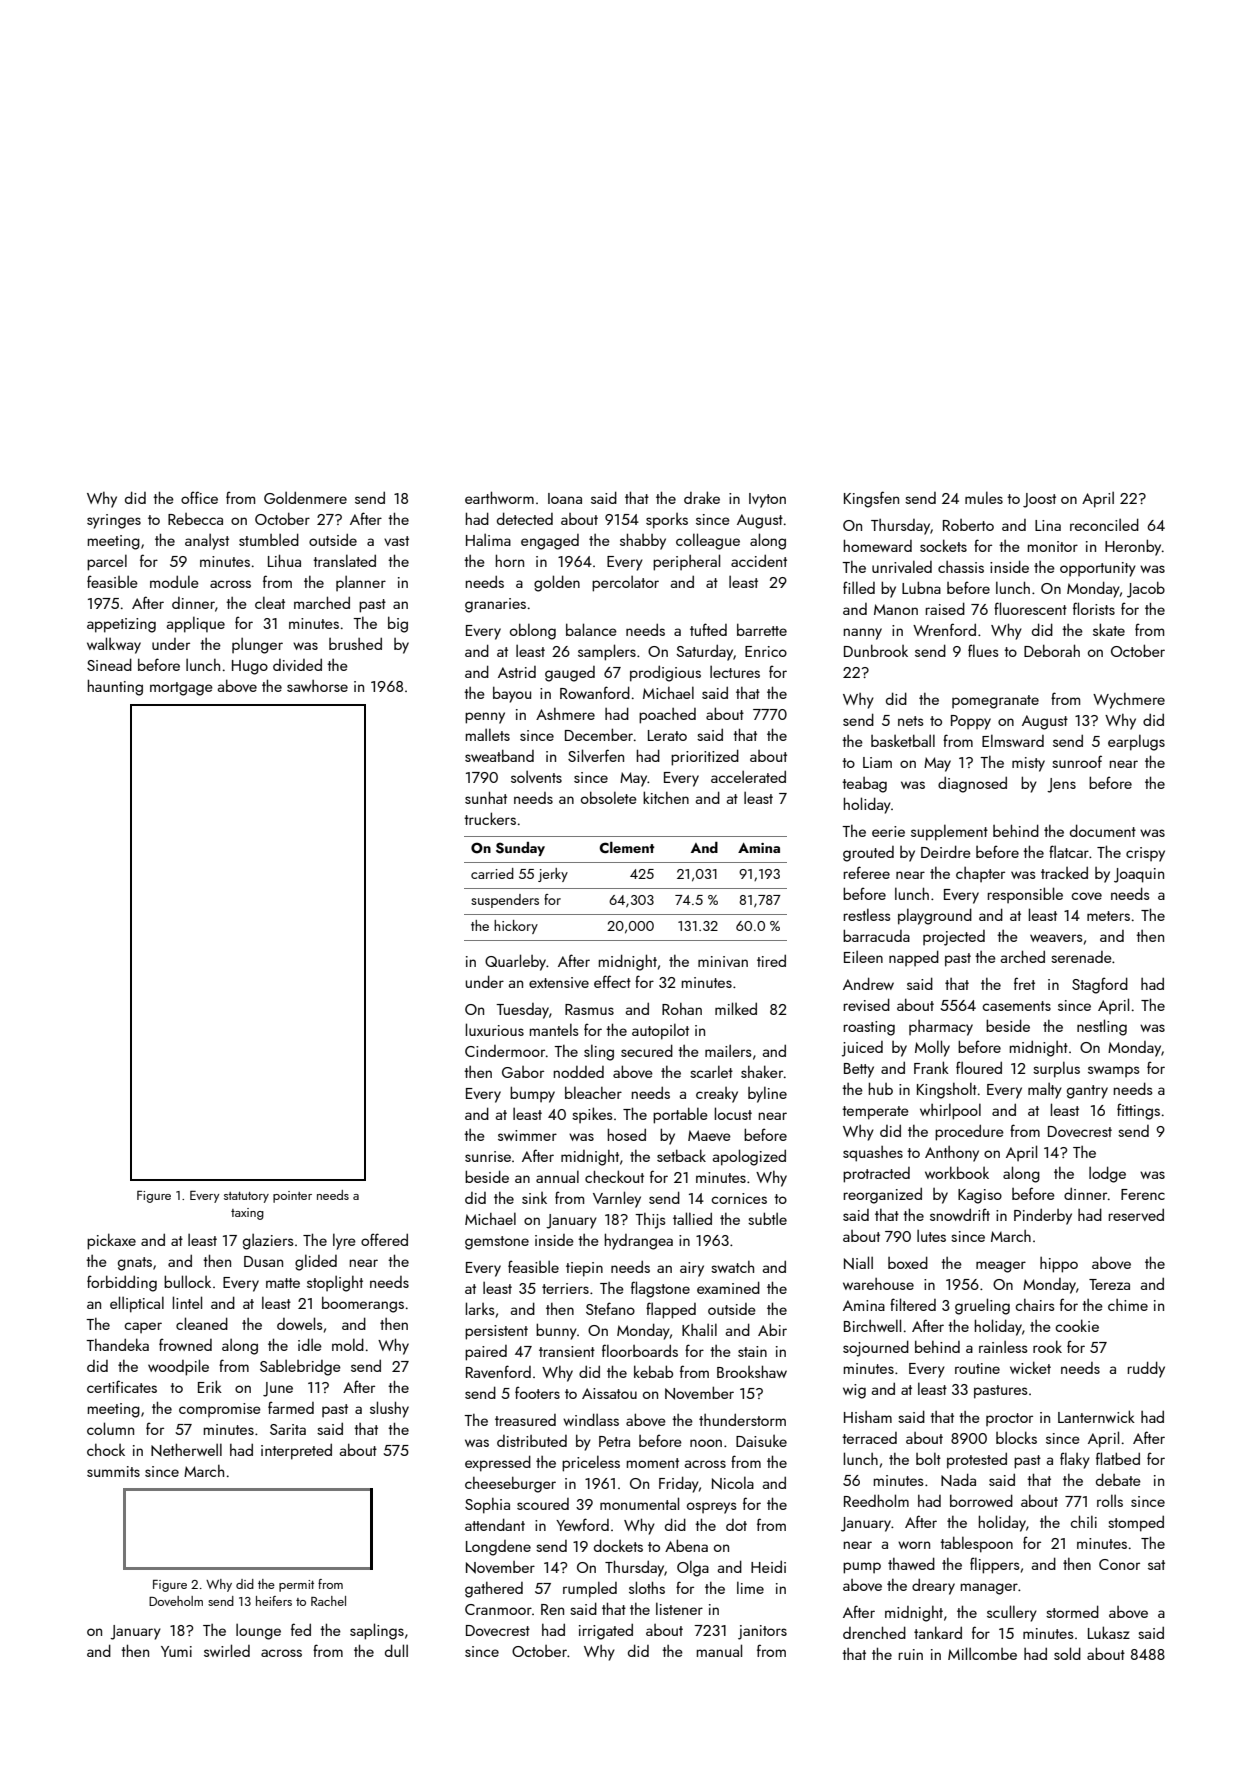 This screenshot has width=1252, height=1771. I want to click on Clement, so click(627, 847).
